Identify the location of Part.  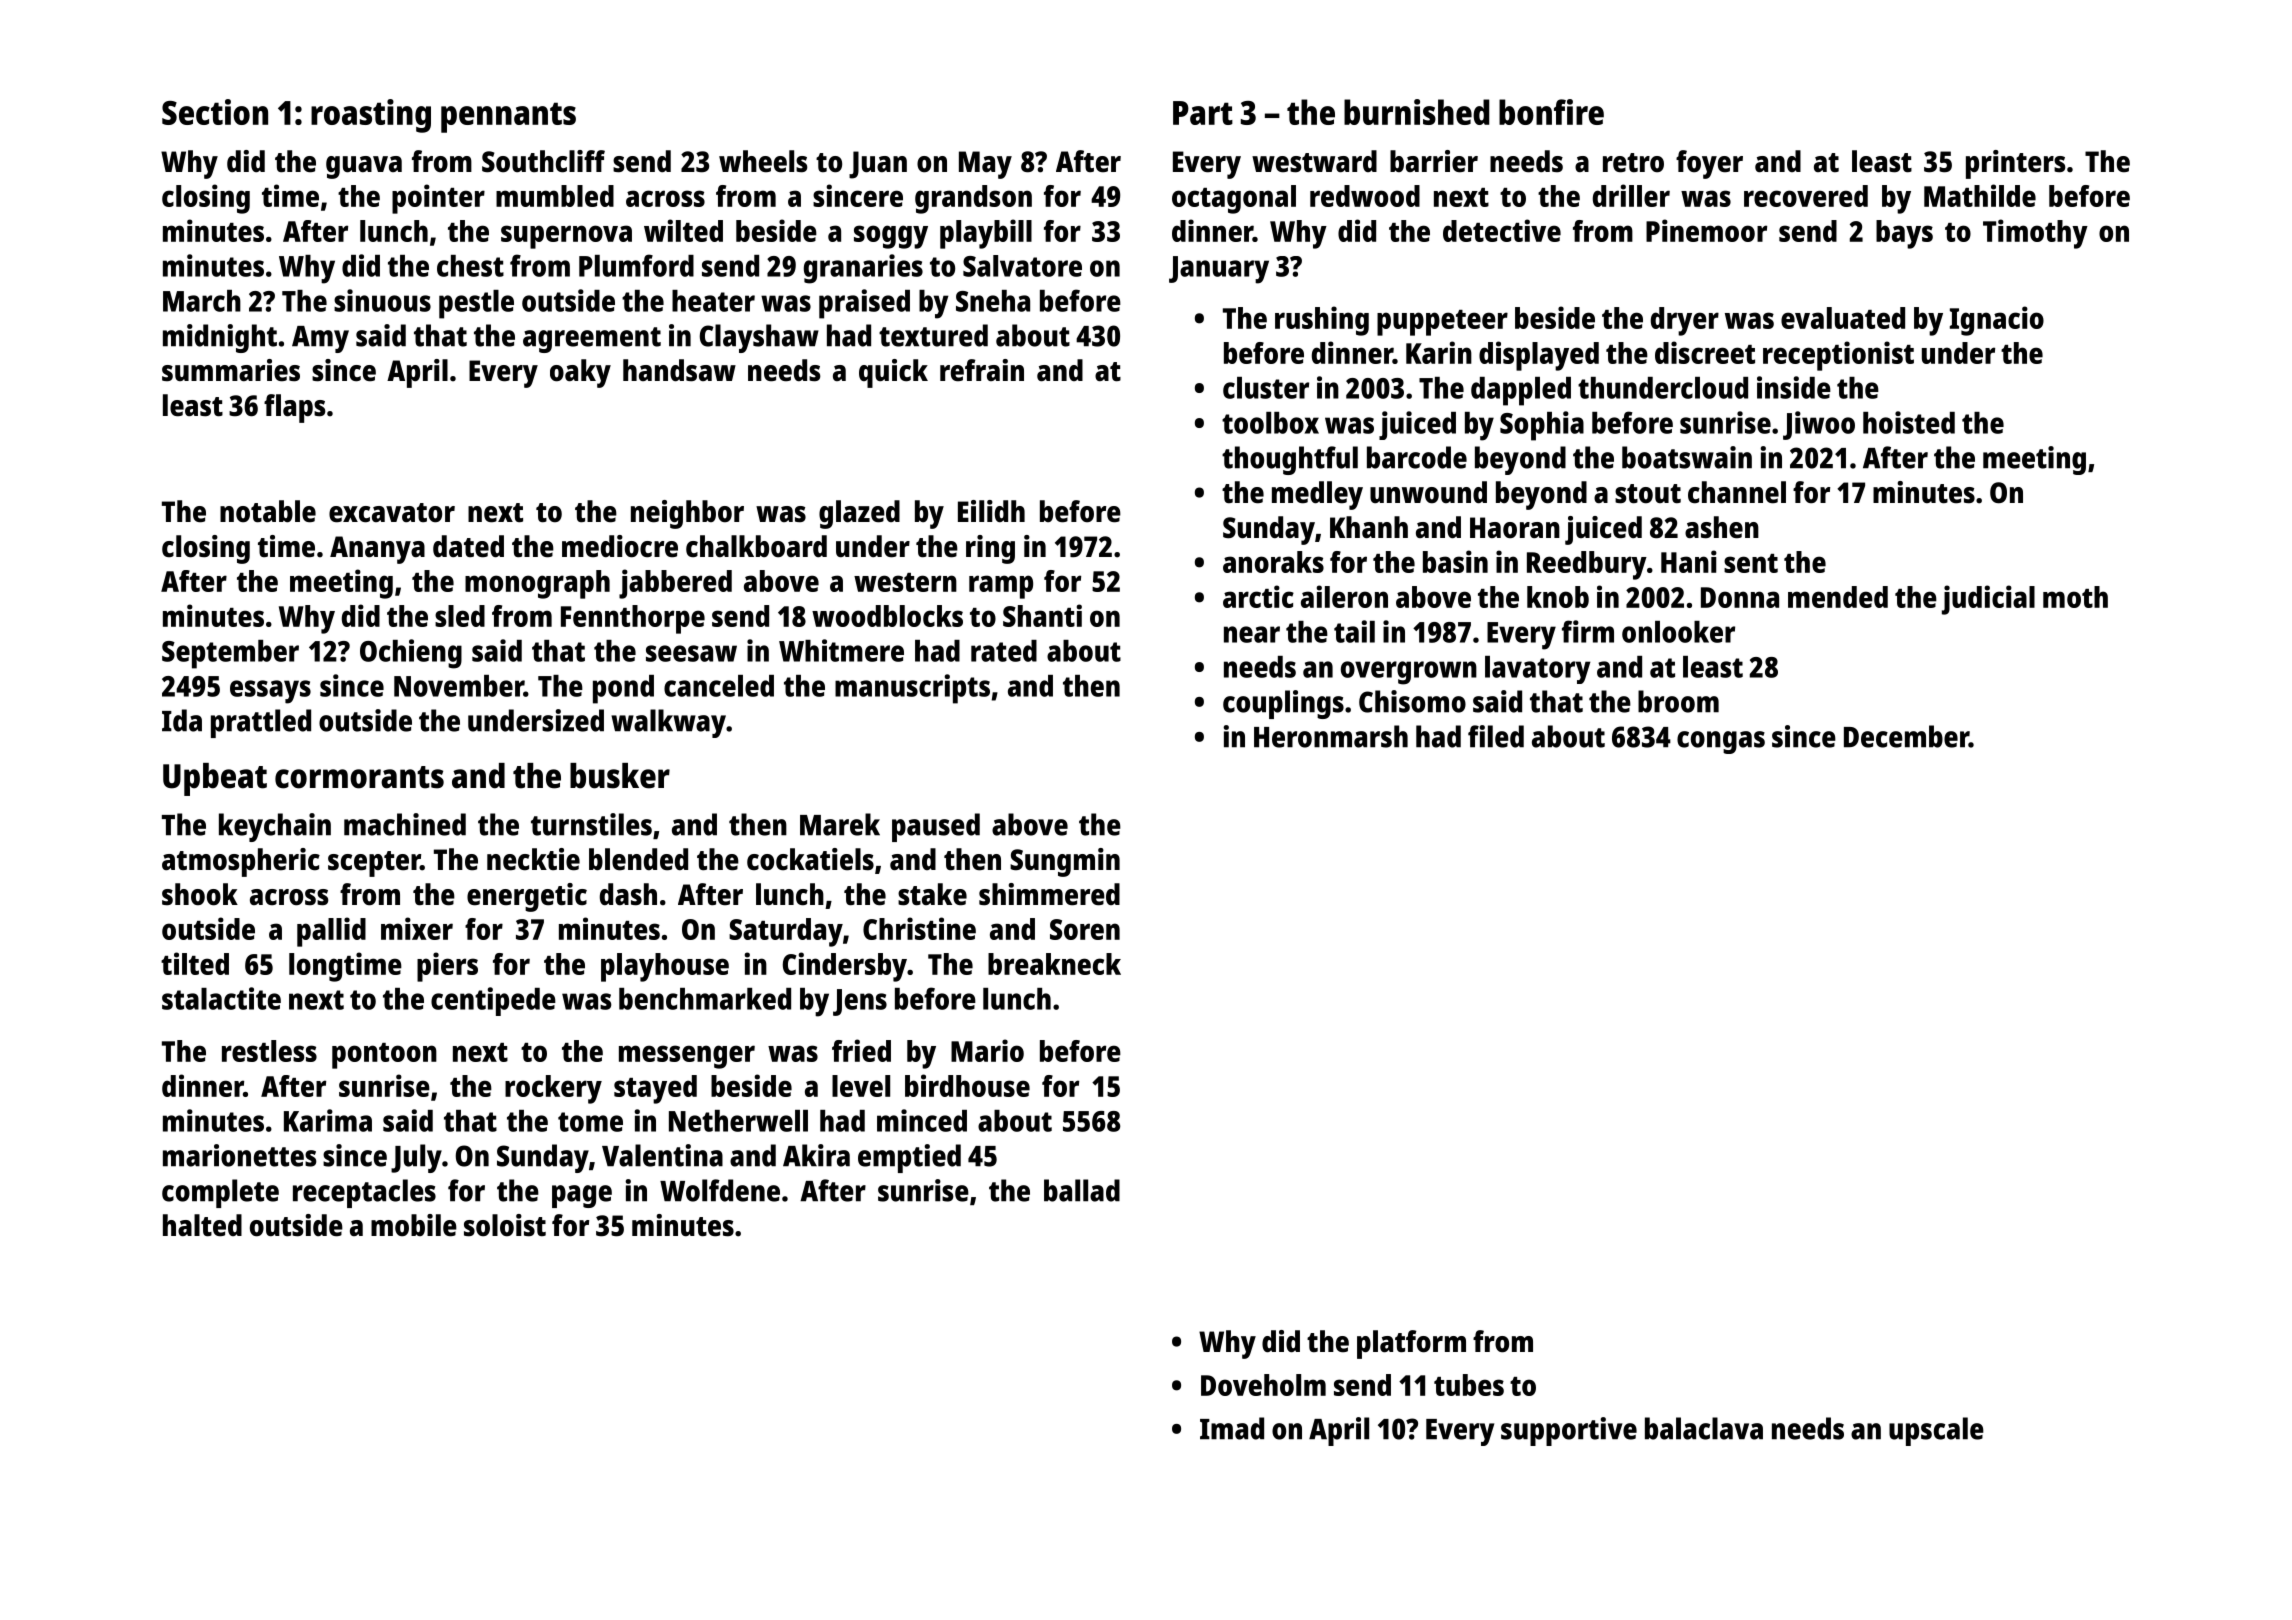
(1203, 113).
